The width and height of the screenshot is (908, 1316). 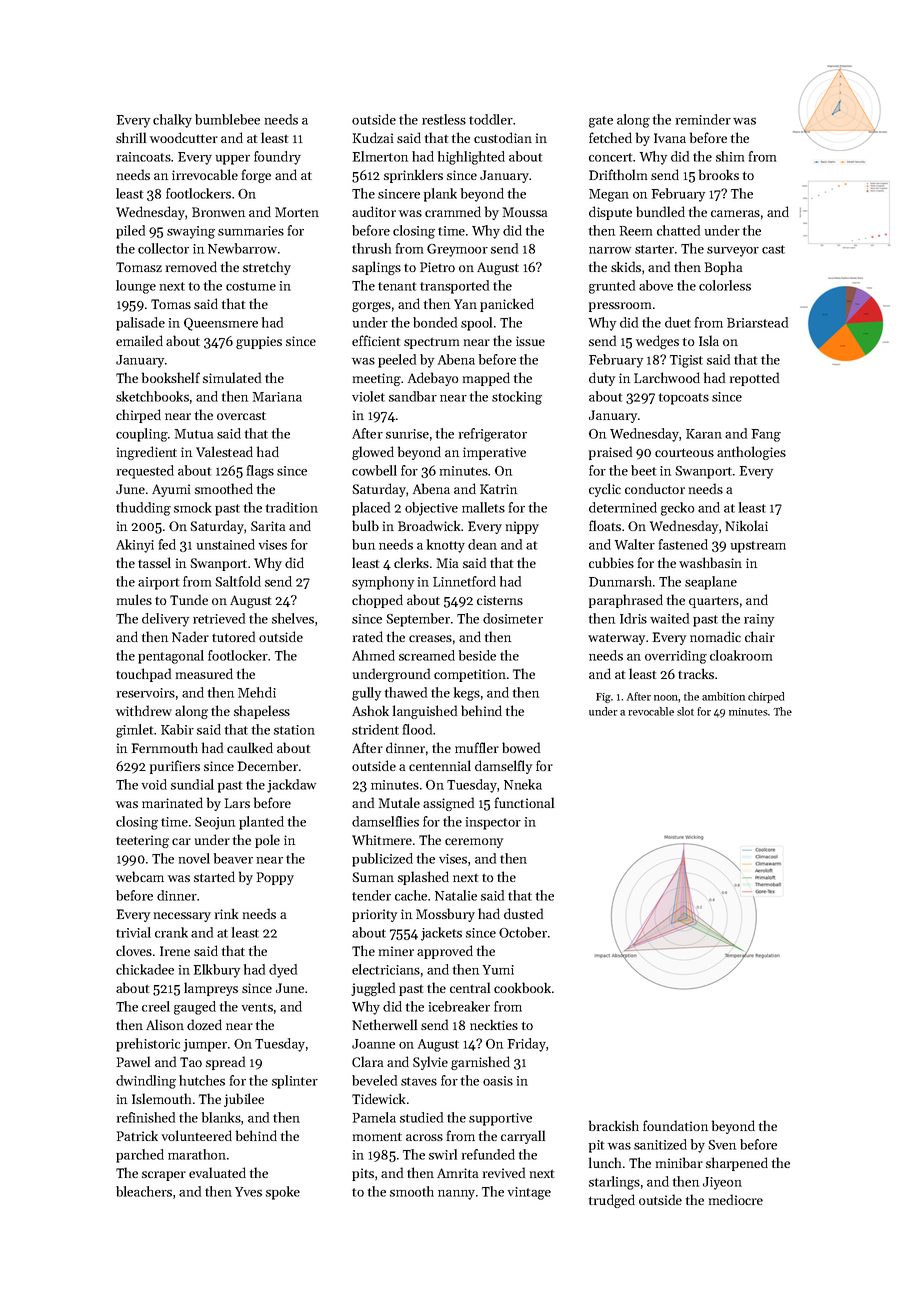 What do you see at coordinates (158, 583) in the screenshot?
I see `airport` at bounding box center [158, 583].
